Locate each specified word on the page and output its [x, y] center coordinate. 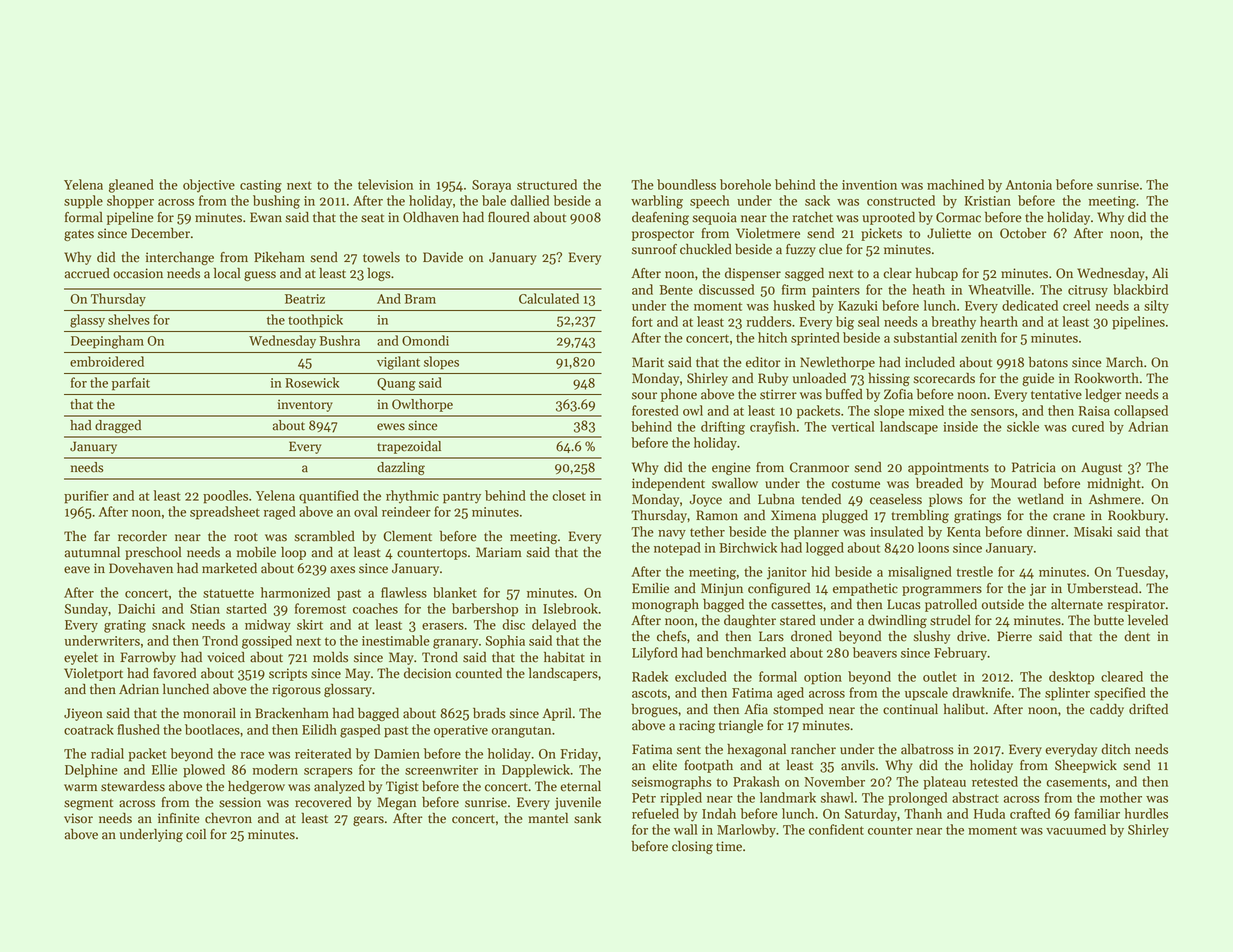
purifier [86, 497]
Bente [676, 290]
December [160, 233]
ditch [1116, 749]
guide [1038, 379]
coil [196, 834]
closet [569, 495]
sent [689, 750]
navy [672, 535]
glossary [348, 690]
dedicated [1030, 305]
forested [655, 410]
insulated [896, 531]
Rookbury [1136, 516]
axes [342, 570]
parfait [131, 384]
